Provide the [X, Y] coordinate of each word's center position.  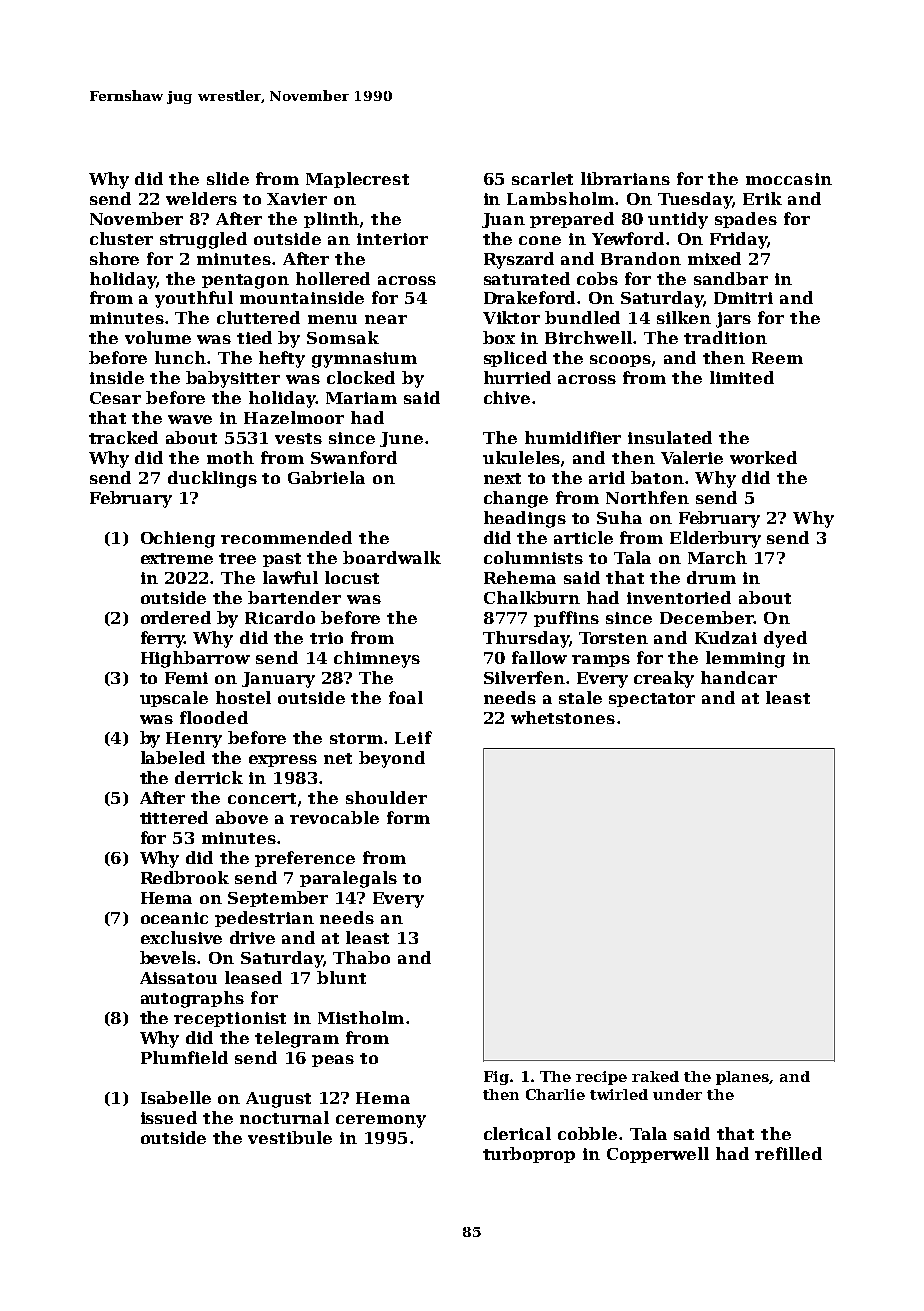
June [401, 439]
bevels [169, 957]
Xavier [297, 199]
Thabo [361, 957]
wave [190, 419]
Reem [777, 358]
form [408, 817]
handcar [739, 677]
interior [392, 239]
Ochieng [178, 539]
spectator [652, 700]
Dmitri [743, 298]
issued [169, 1117]
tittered [174, 817]
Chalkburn [532, 597]
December [706, 617]
